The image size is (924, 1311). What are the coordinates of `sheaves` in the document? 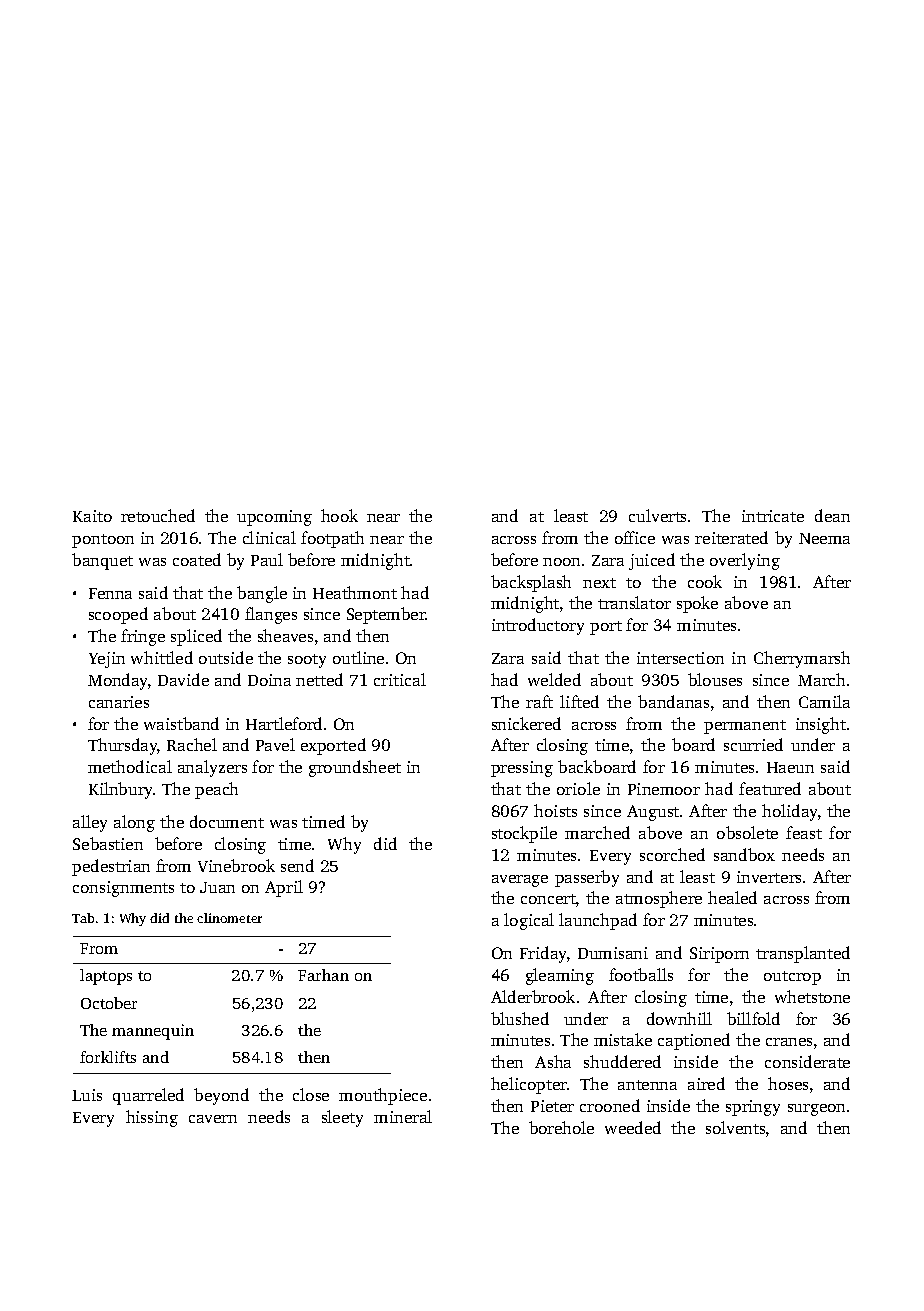 It's located at (285, 635).
